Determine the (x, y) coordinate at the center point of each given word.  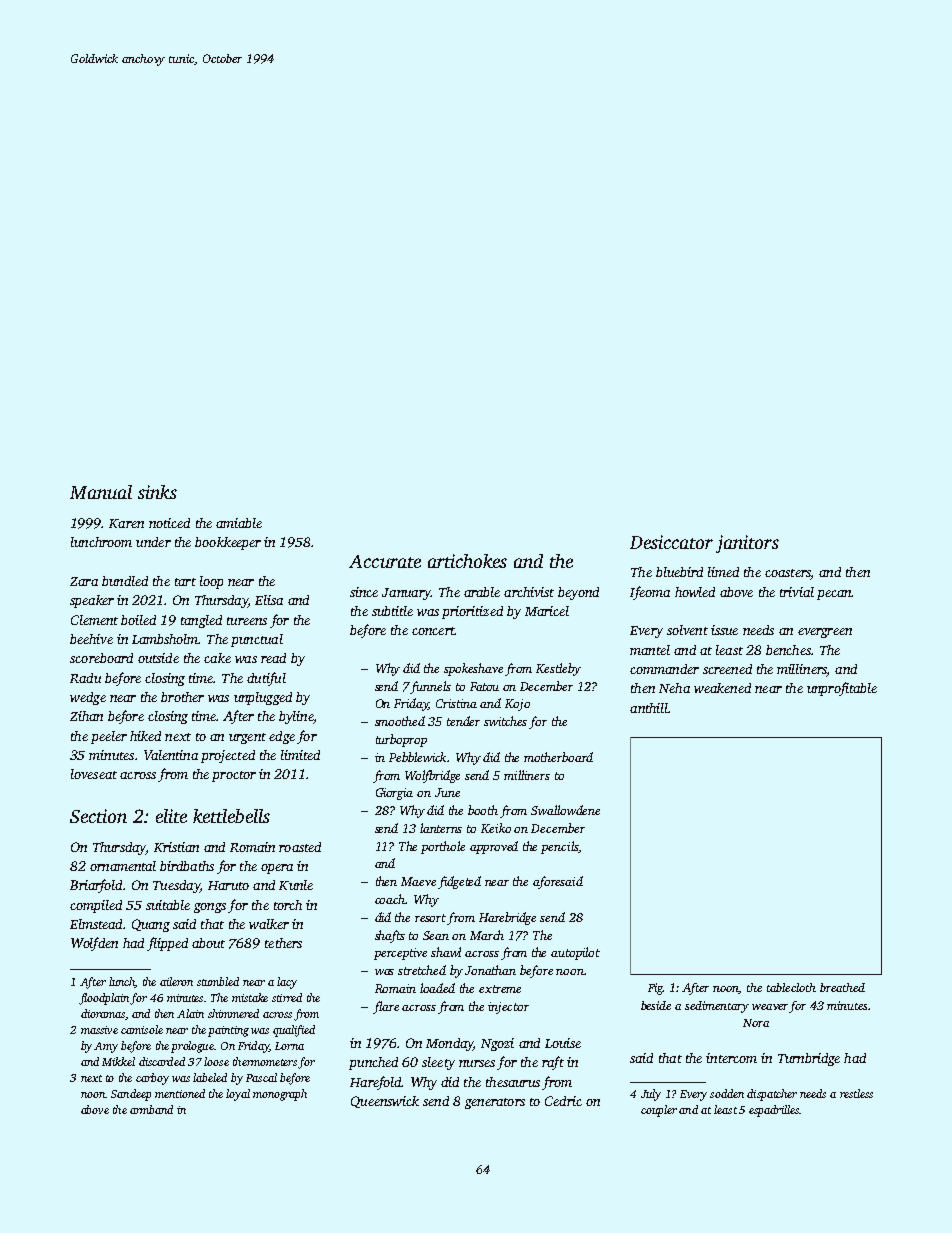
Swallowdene (565, 810)
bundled (125, 581)
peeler (109, 737)
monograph (280, 1095)
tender (463, 721)
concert (433, 631)
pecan (834, 595)
